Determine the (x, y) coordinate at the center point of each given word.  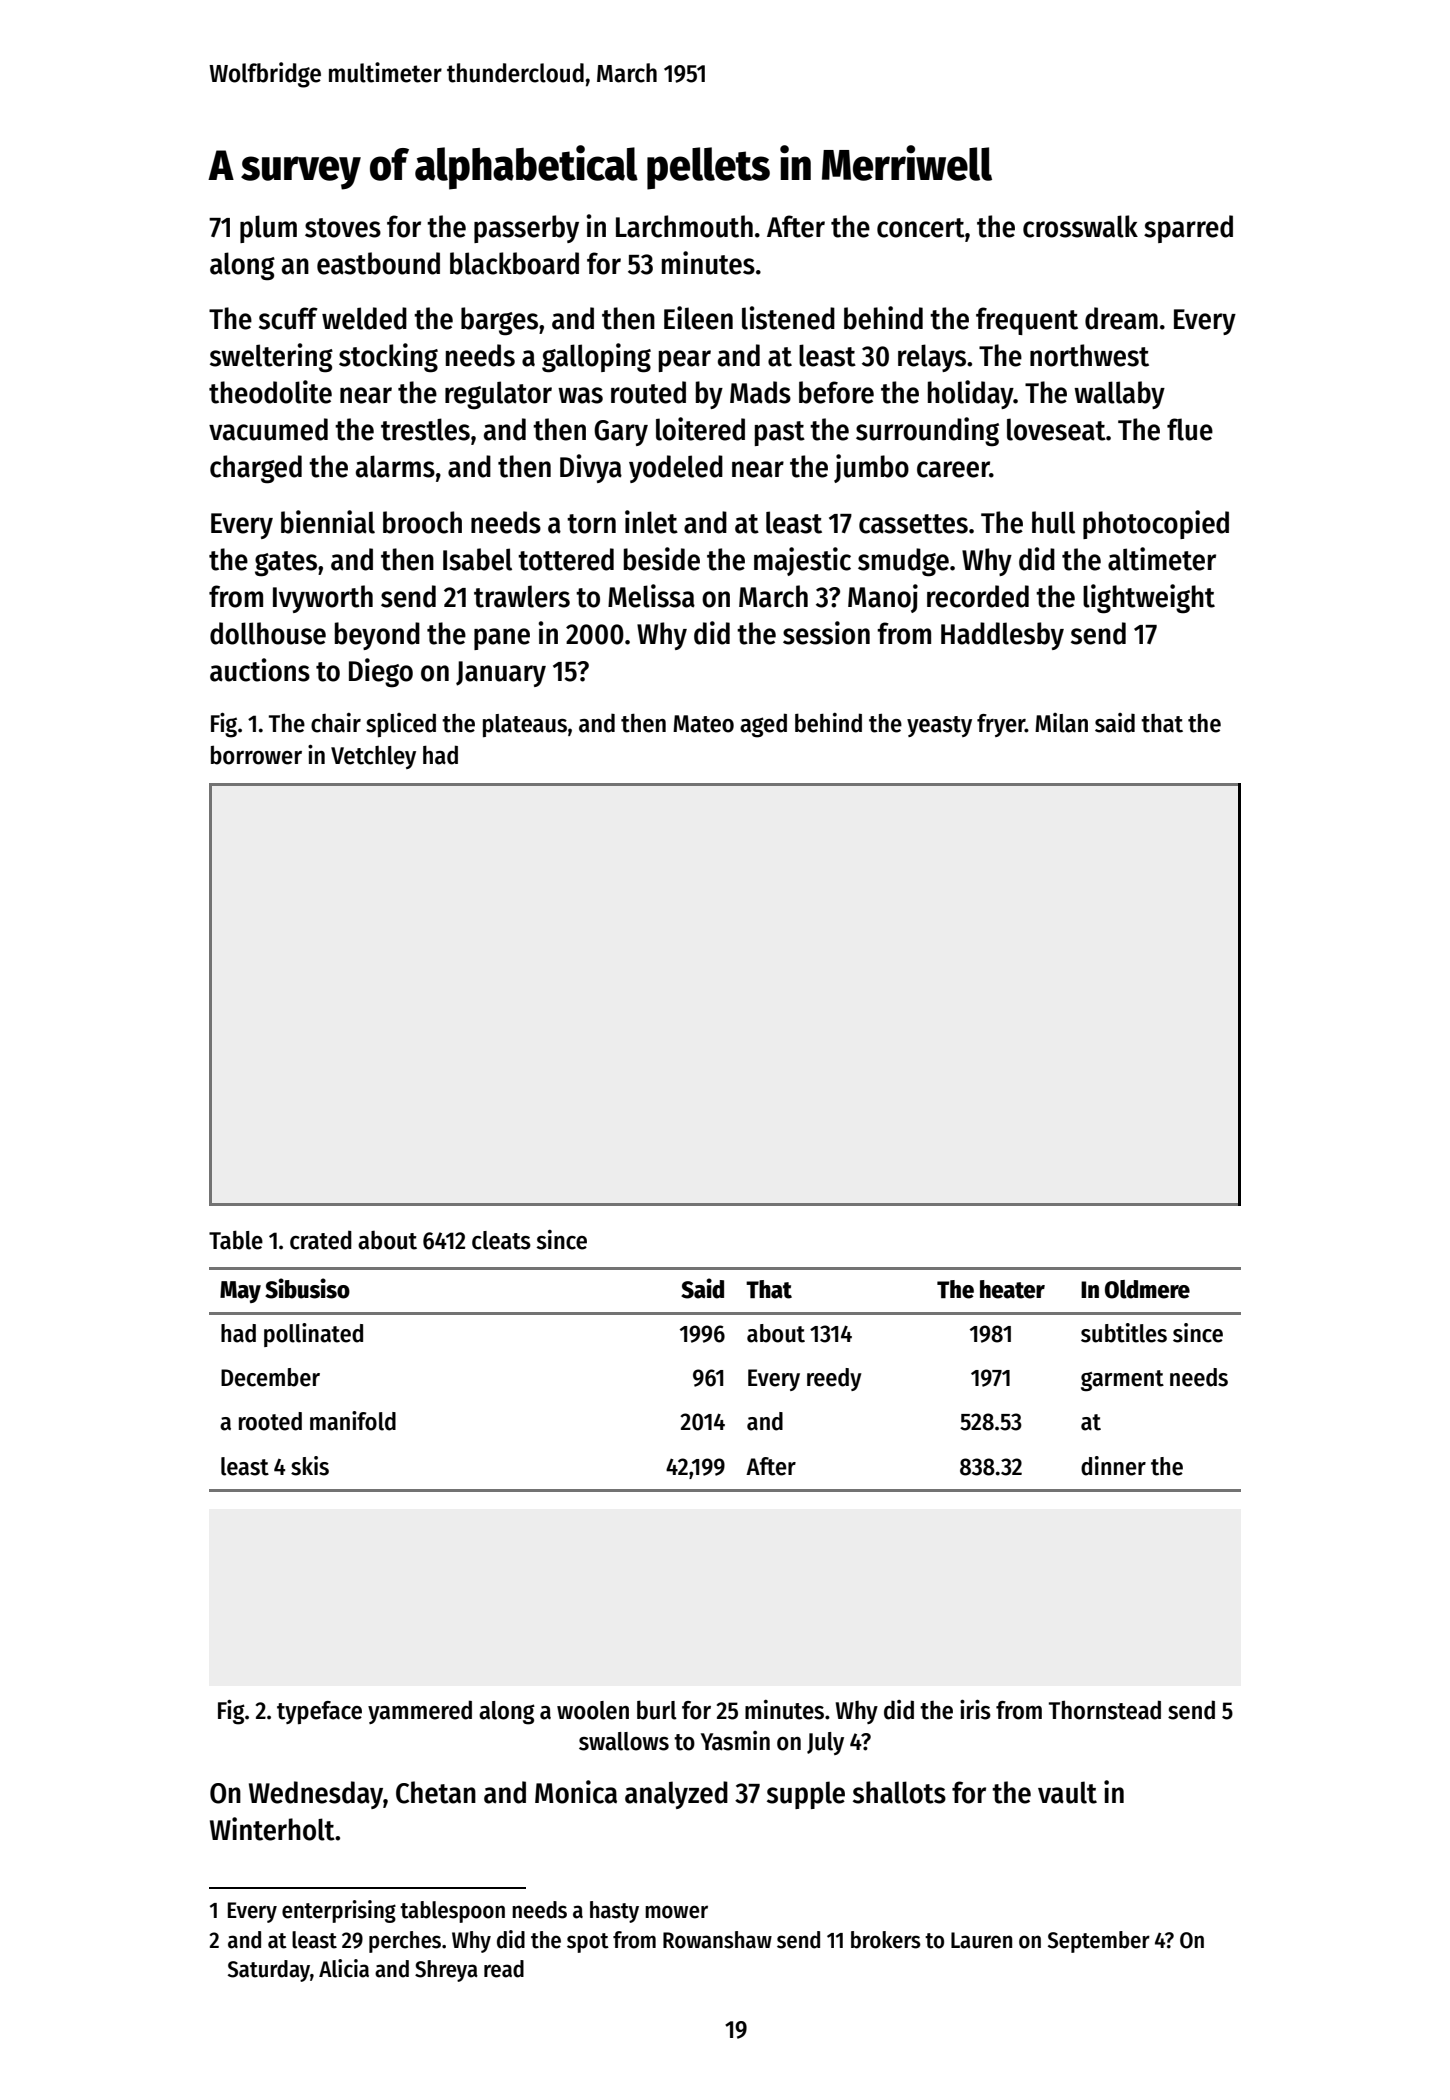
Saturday (269, 1971)
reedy (834, 1379)
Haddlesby (1002, 636)
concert (921, 228)
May (240, 1292)
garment (1122, 1380)
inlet (651, 522)
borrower (256, 755)
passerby (526, 229)
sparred (1188, 229)
